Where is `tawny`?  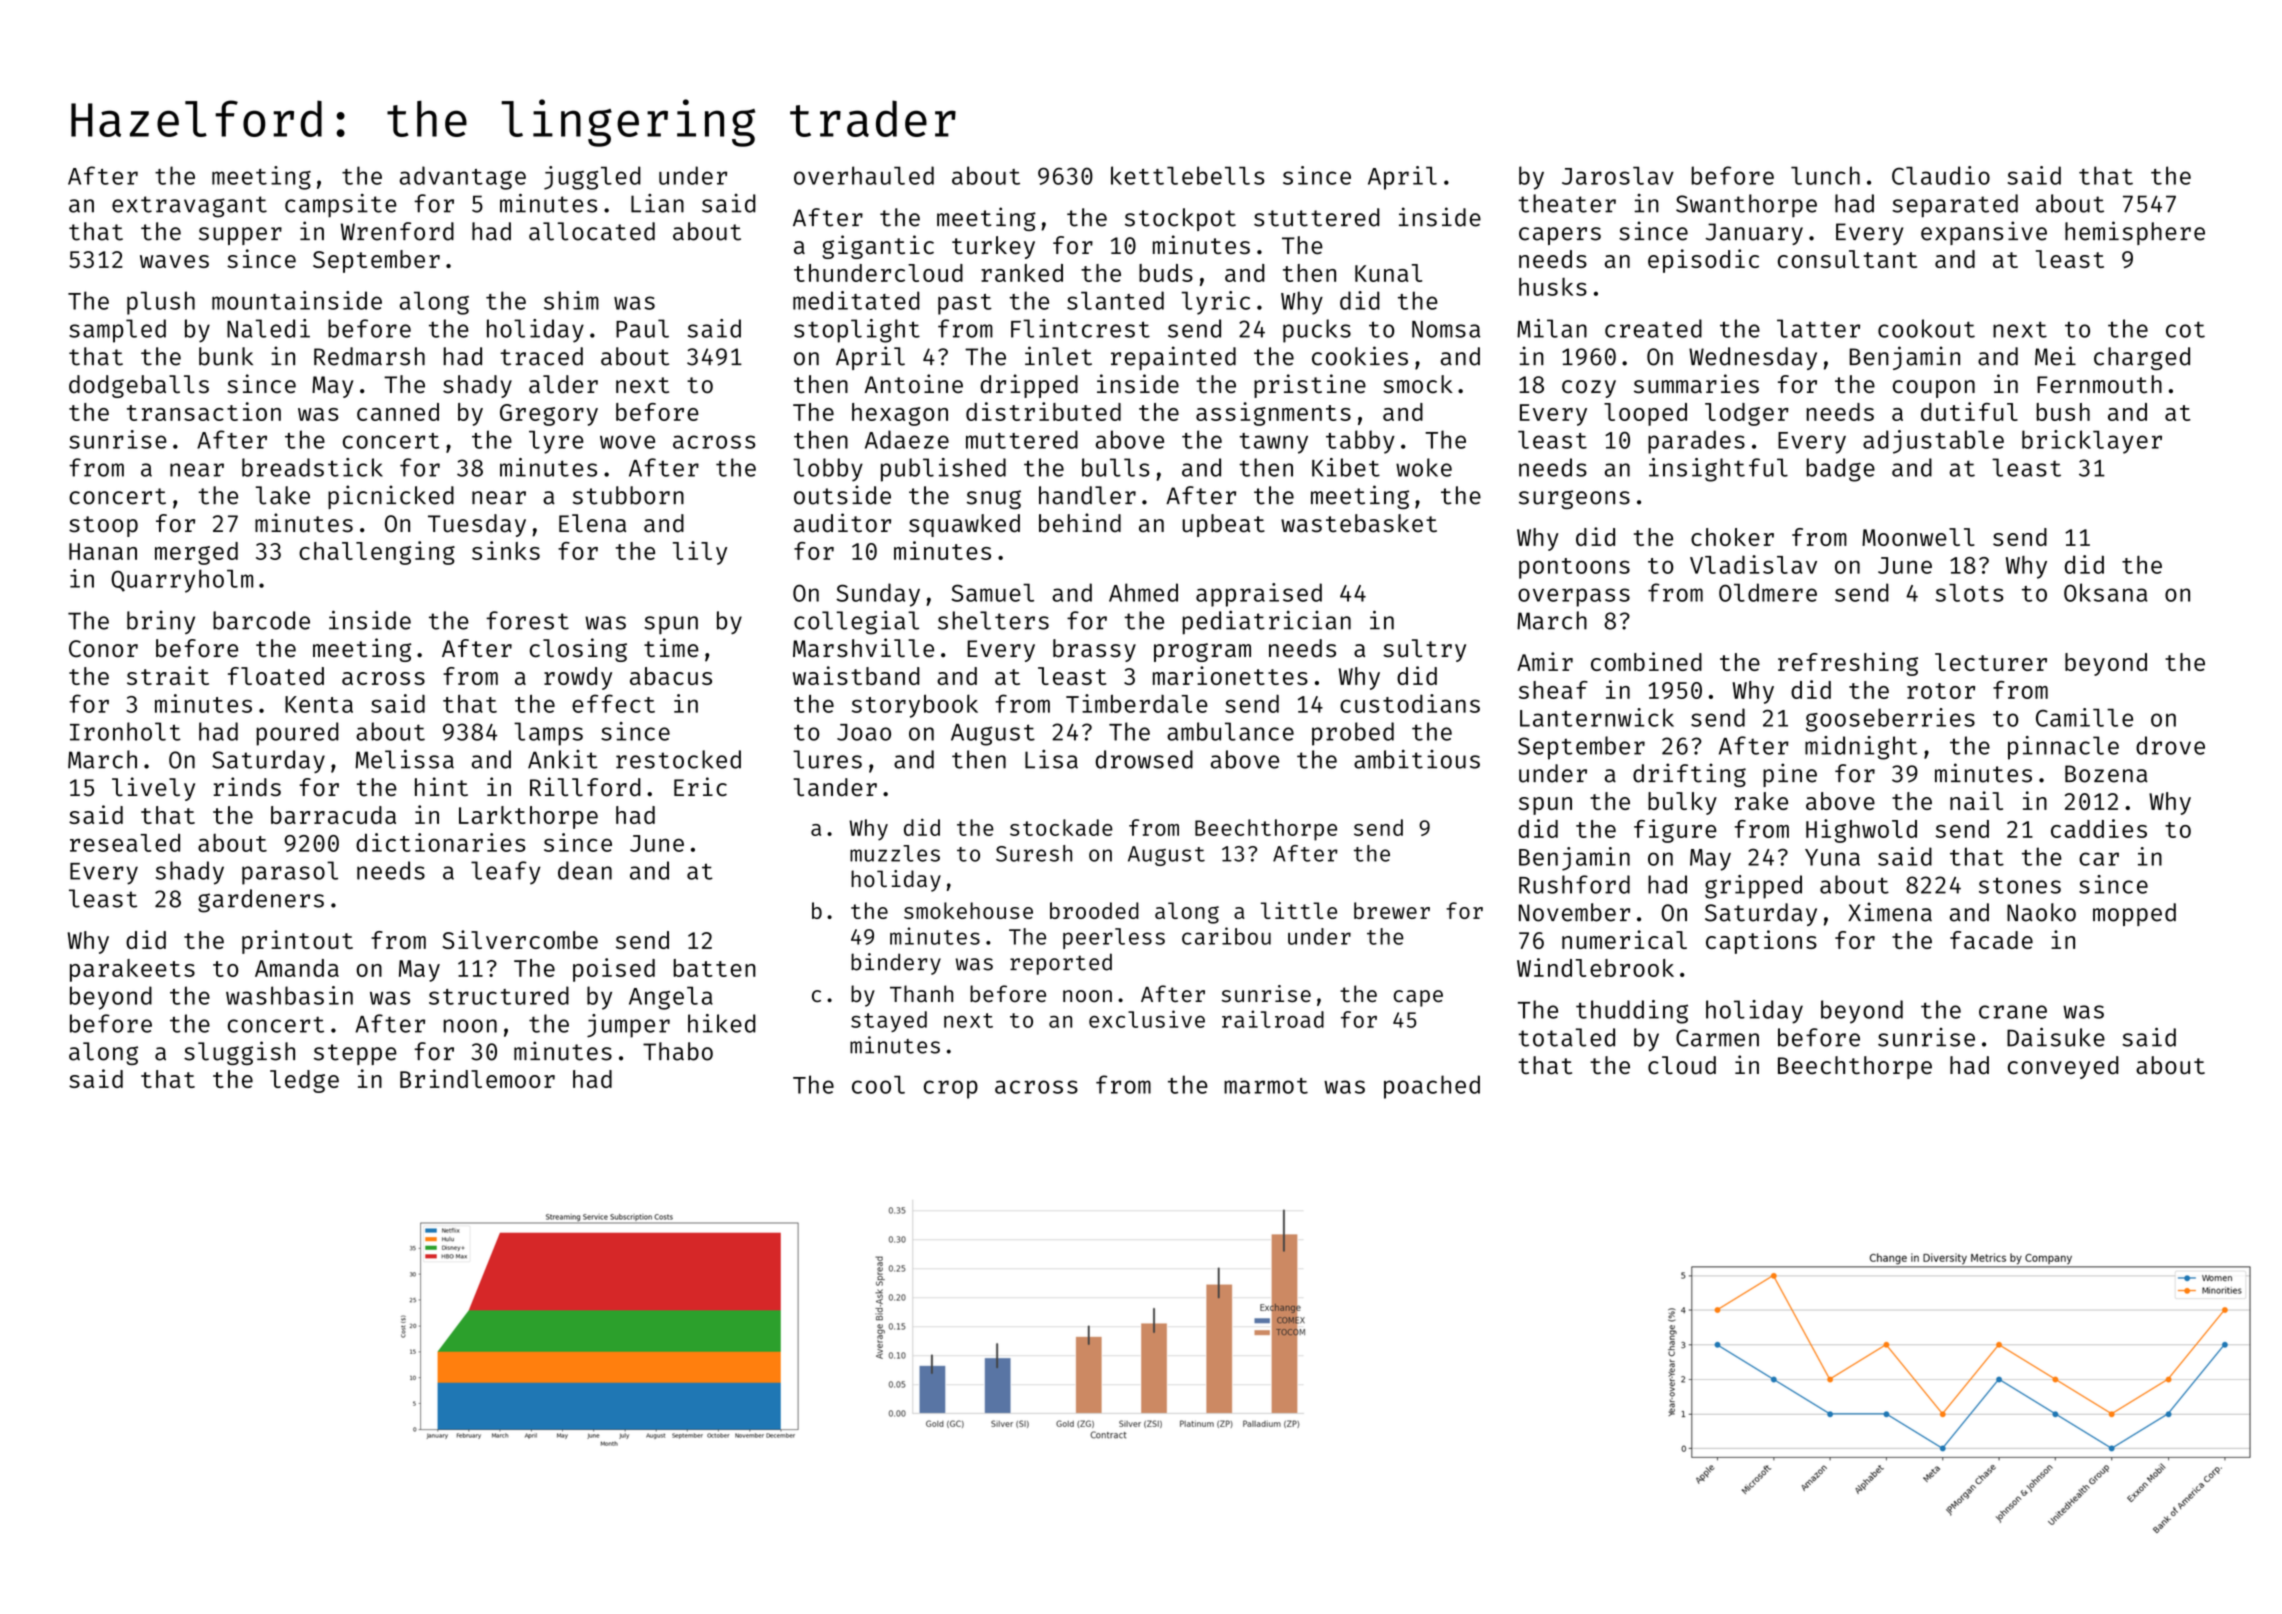 tawny is located at coordinates (1273, 443).
